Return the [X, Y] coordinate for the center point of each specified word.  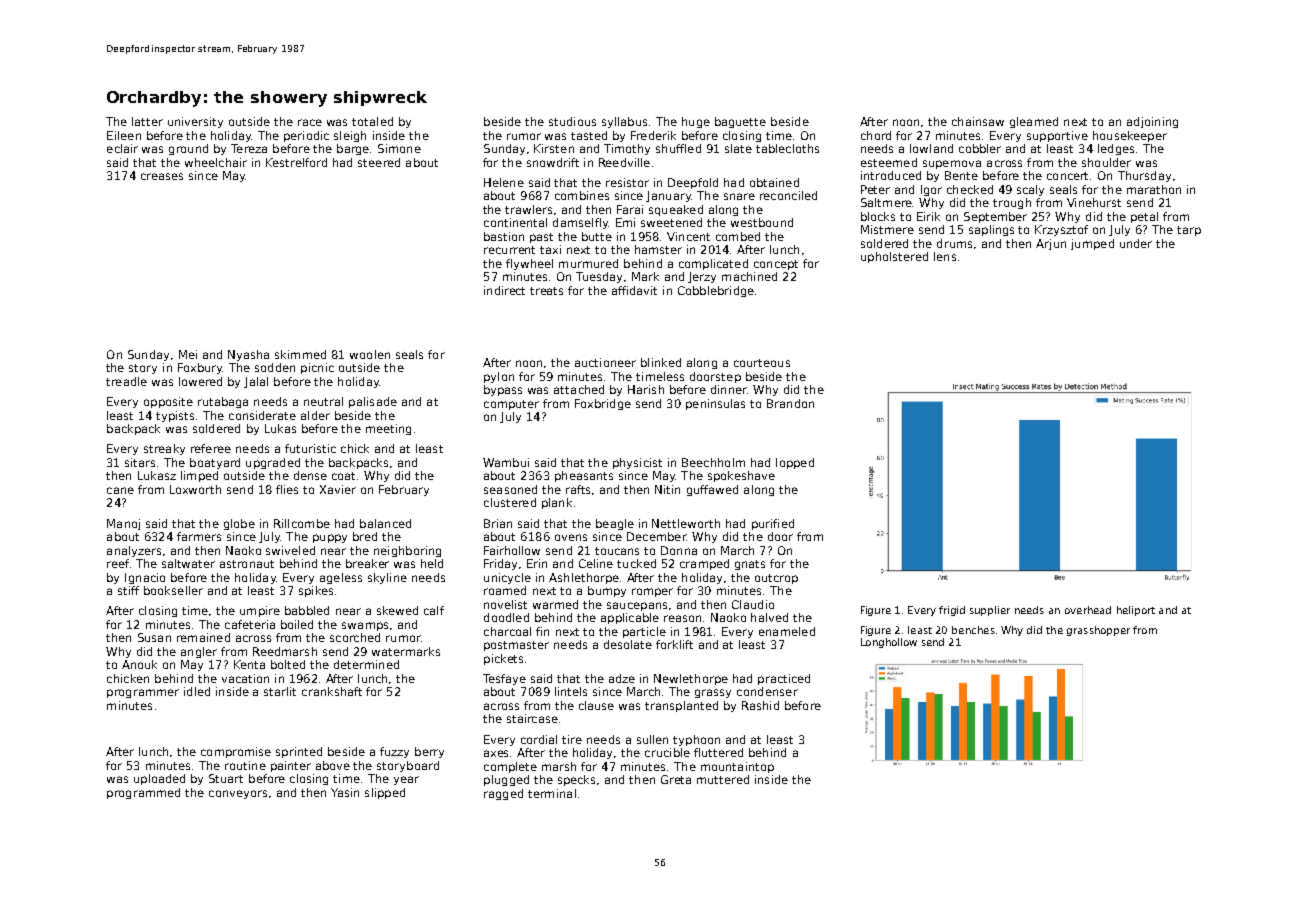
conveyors [238, 794]
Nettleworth [686, 523]
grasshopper [1098, 631]
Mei [188, 354]
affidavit [634, 290]
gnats [750, 565]
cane [120, 490]
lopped [795, 463]
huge [696, 122]
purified [773, 524]
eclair [122, 148]
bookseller [173, 590]
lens [945, 256]
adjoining [1152, 122]
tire [572, 739]
